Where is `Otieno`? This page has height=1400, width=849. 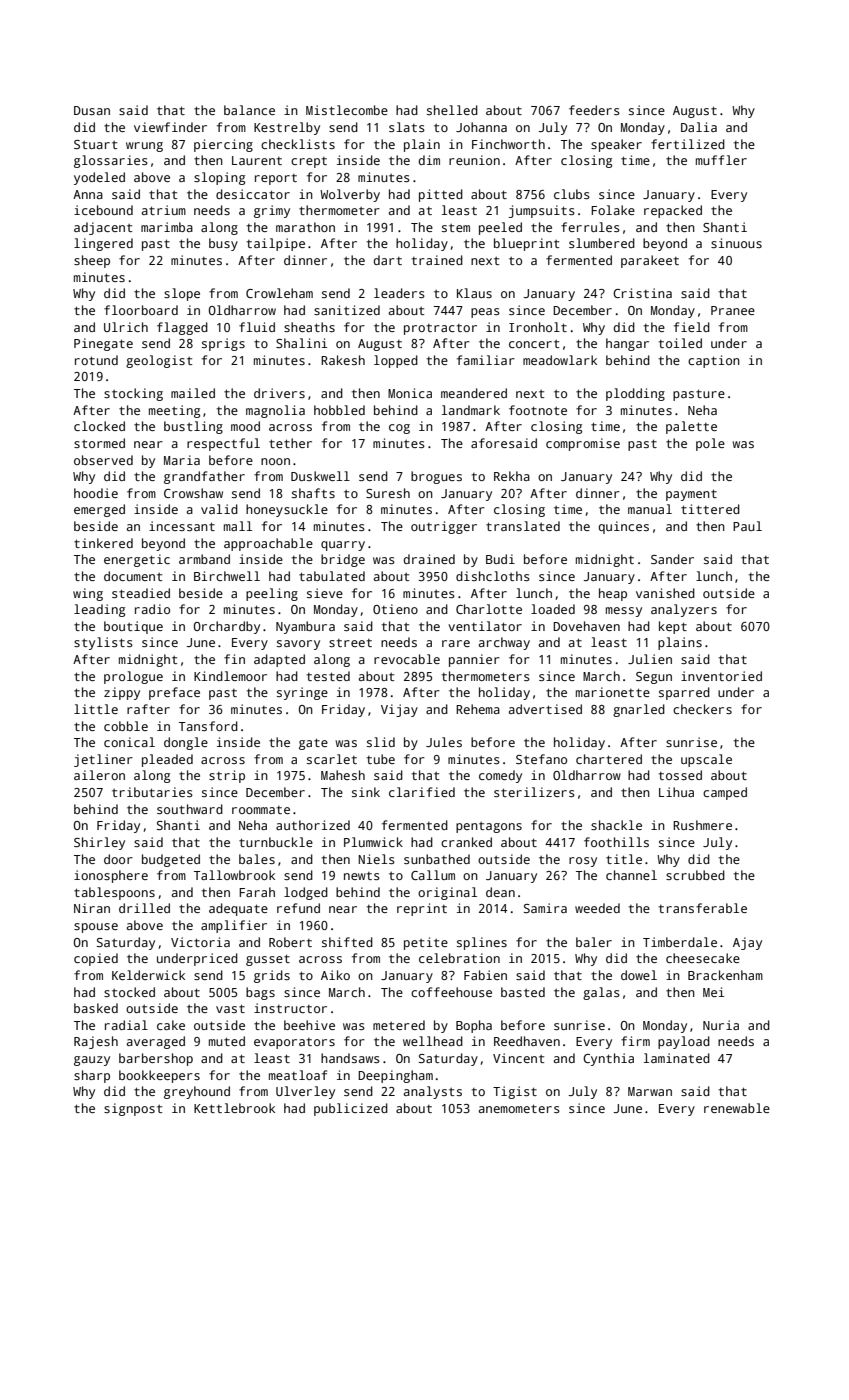 Otieno is located at coordinates (395, 609).
